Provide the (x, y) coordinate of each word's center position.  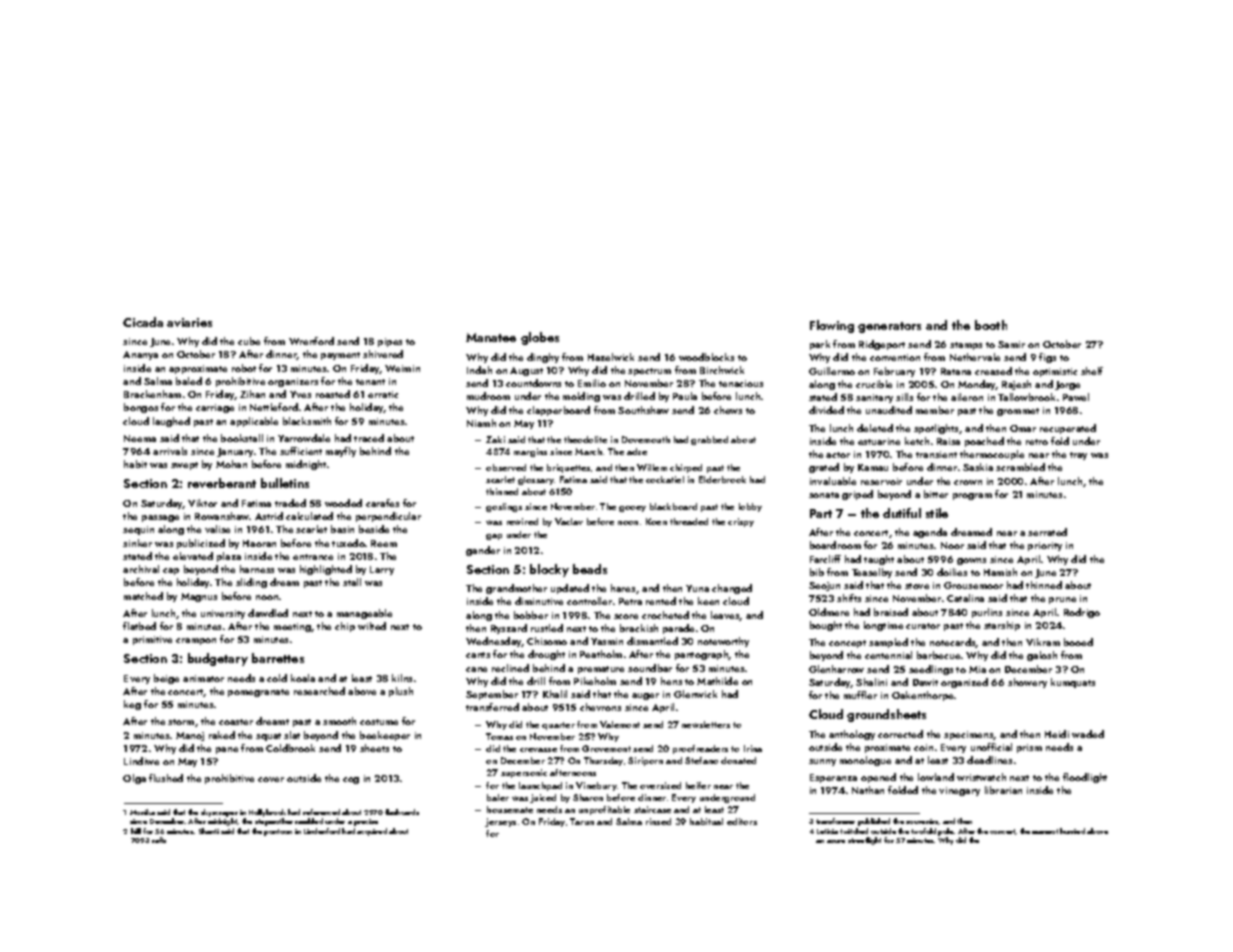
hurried (1072, 831)
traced (369, 438)
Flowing (832, 326)
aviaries (189, 322)
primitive (152, 640)
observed (506, 467)
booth (991, 325)
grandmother (516, 589)
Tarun (582, 821)
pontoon (278, 832)
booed (1078, 642)
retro (1037, 442)
